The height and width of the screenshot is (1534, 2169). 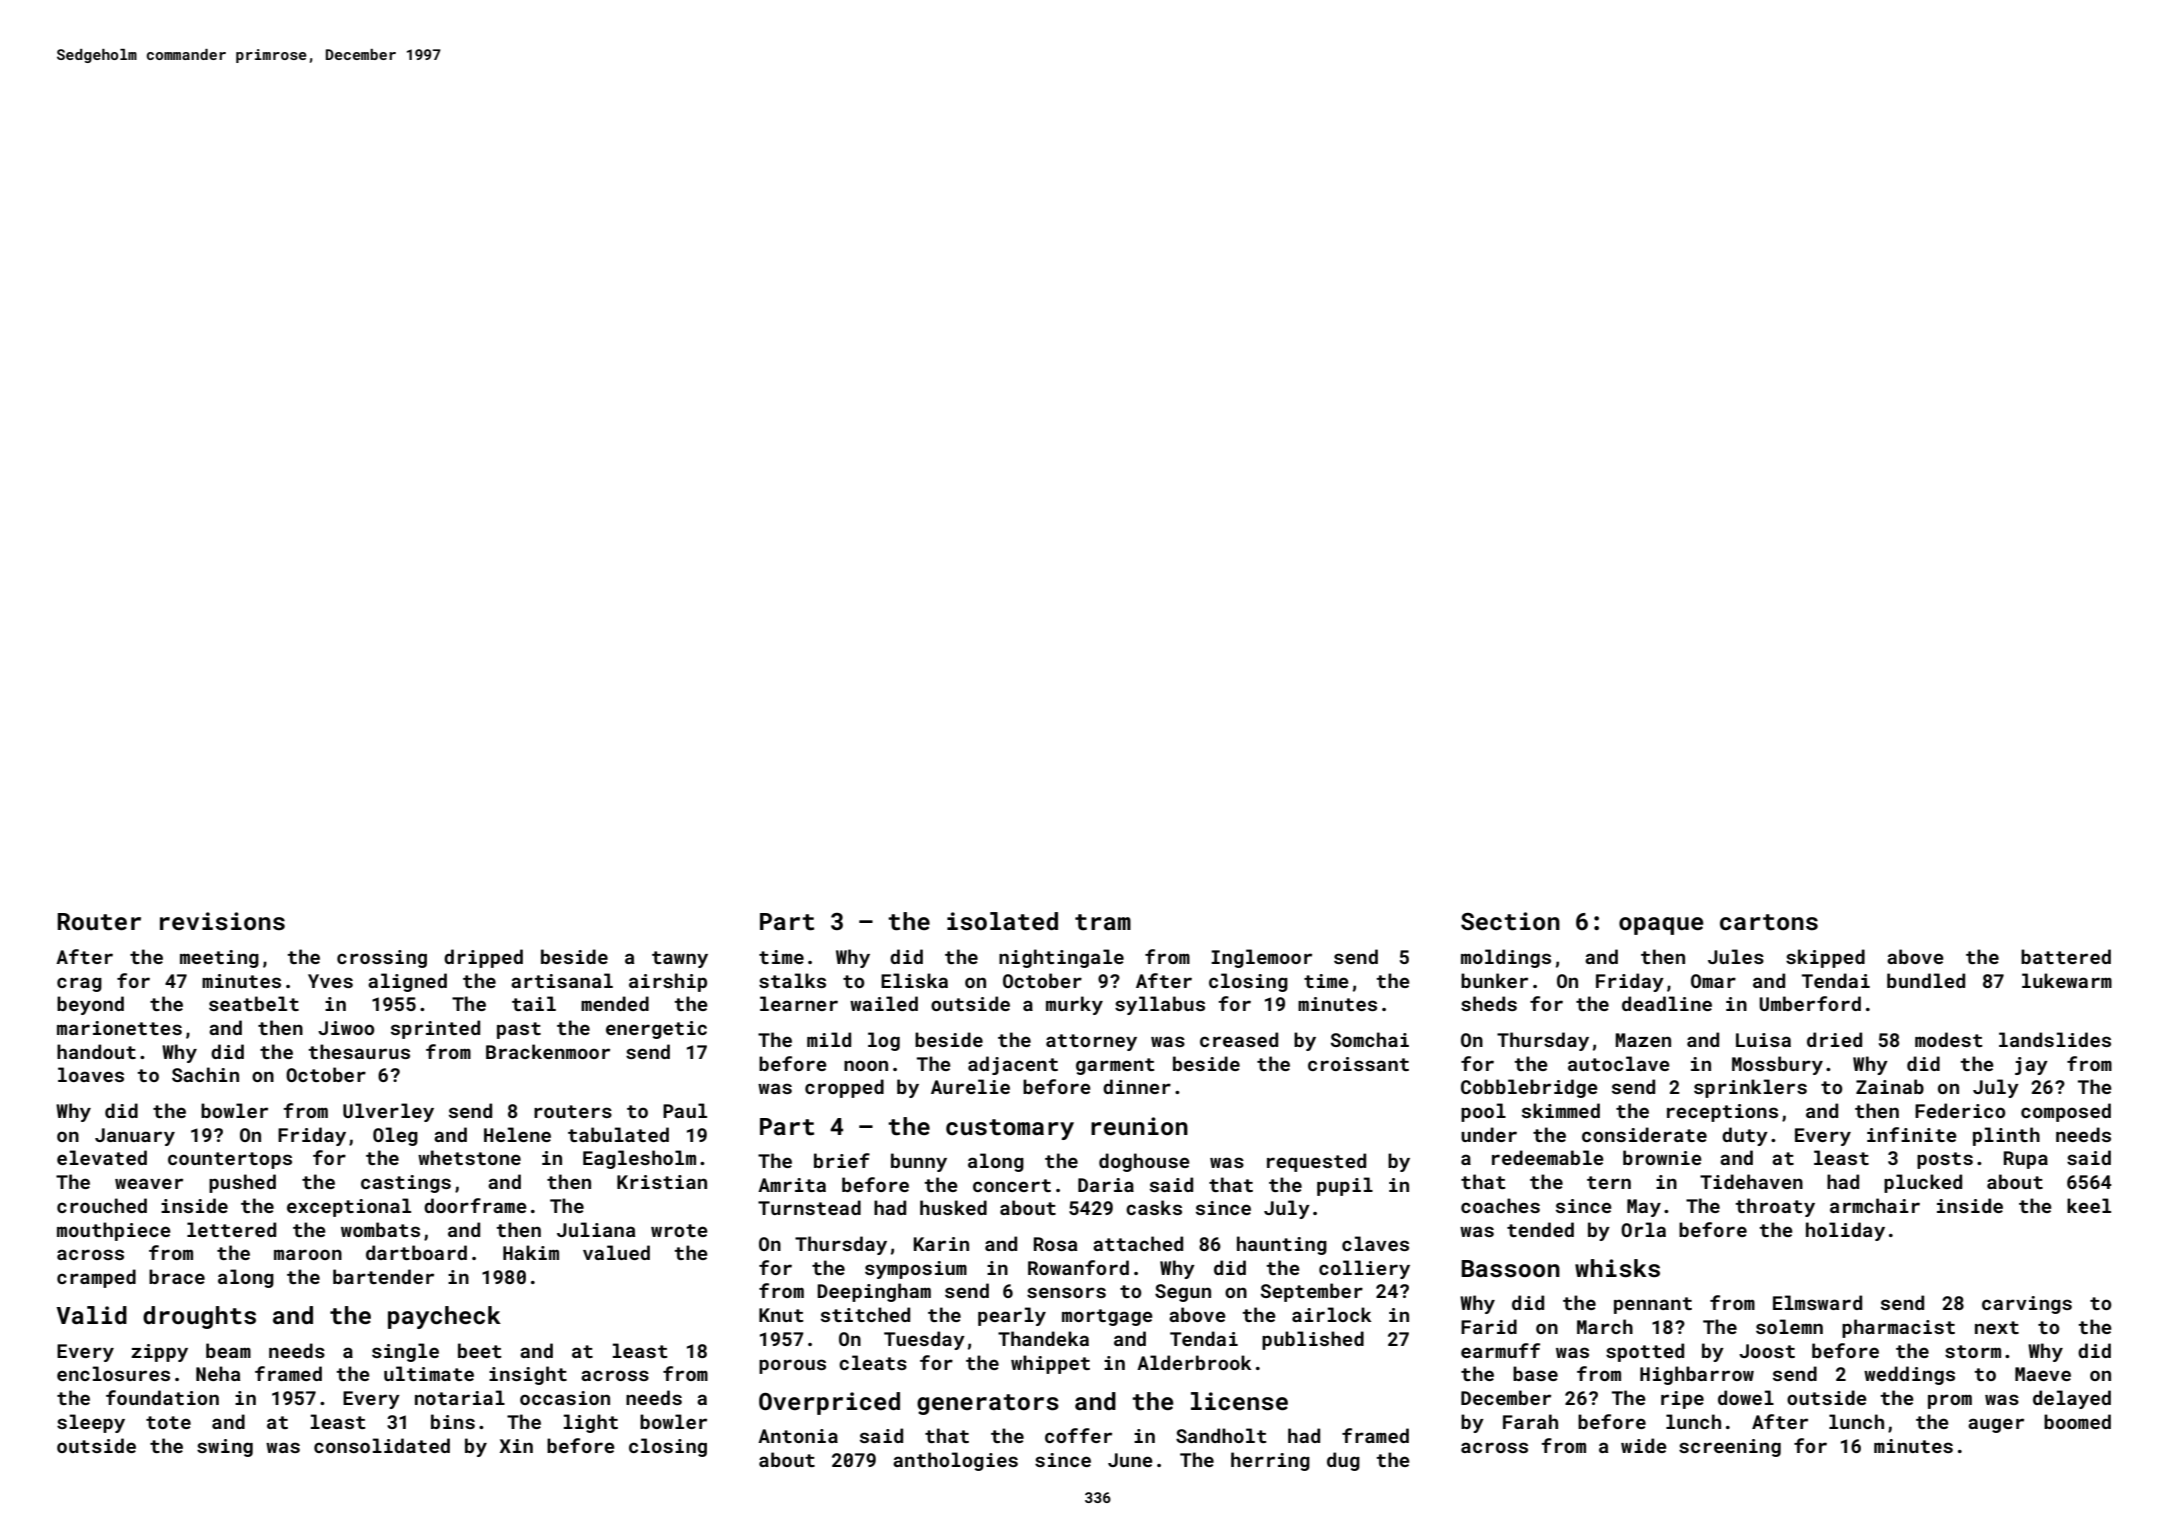 What do you see at coordinates (1343, 1461) in the screenshot?
I see `dug` at bounding box center [1343, 1461].
